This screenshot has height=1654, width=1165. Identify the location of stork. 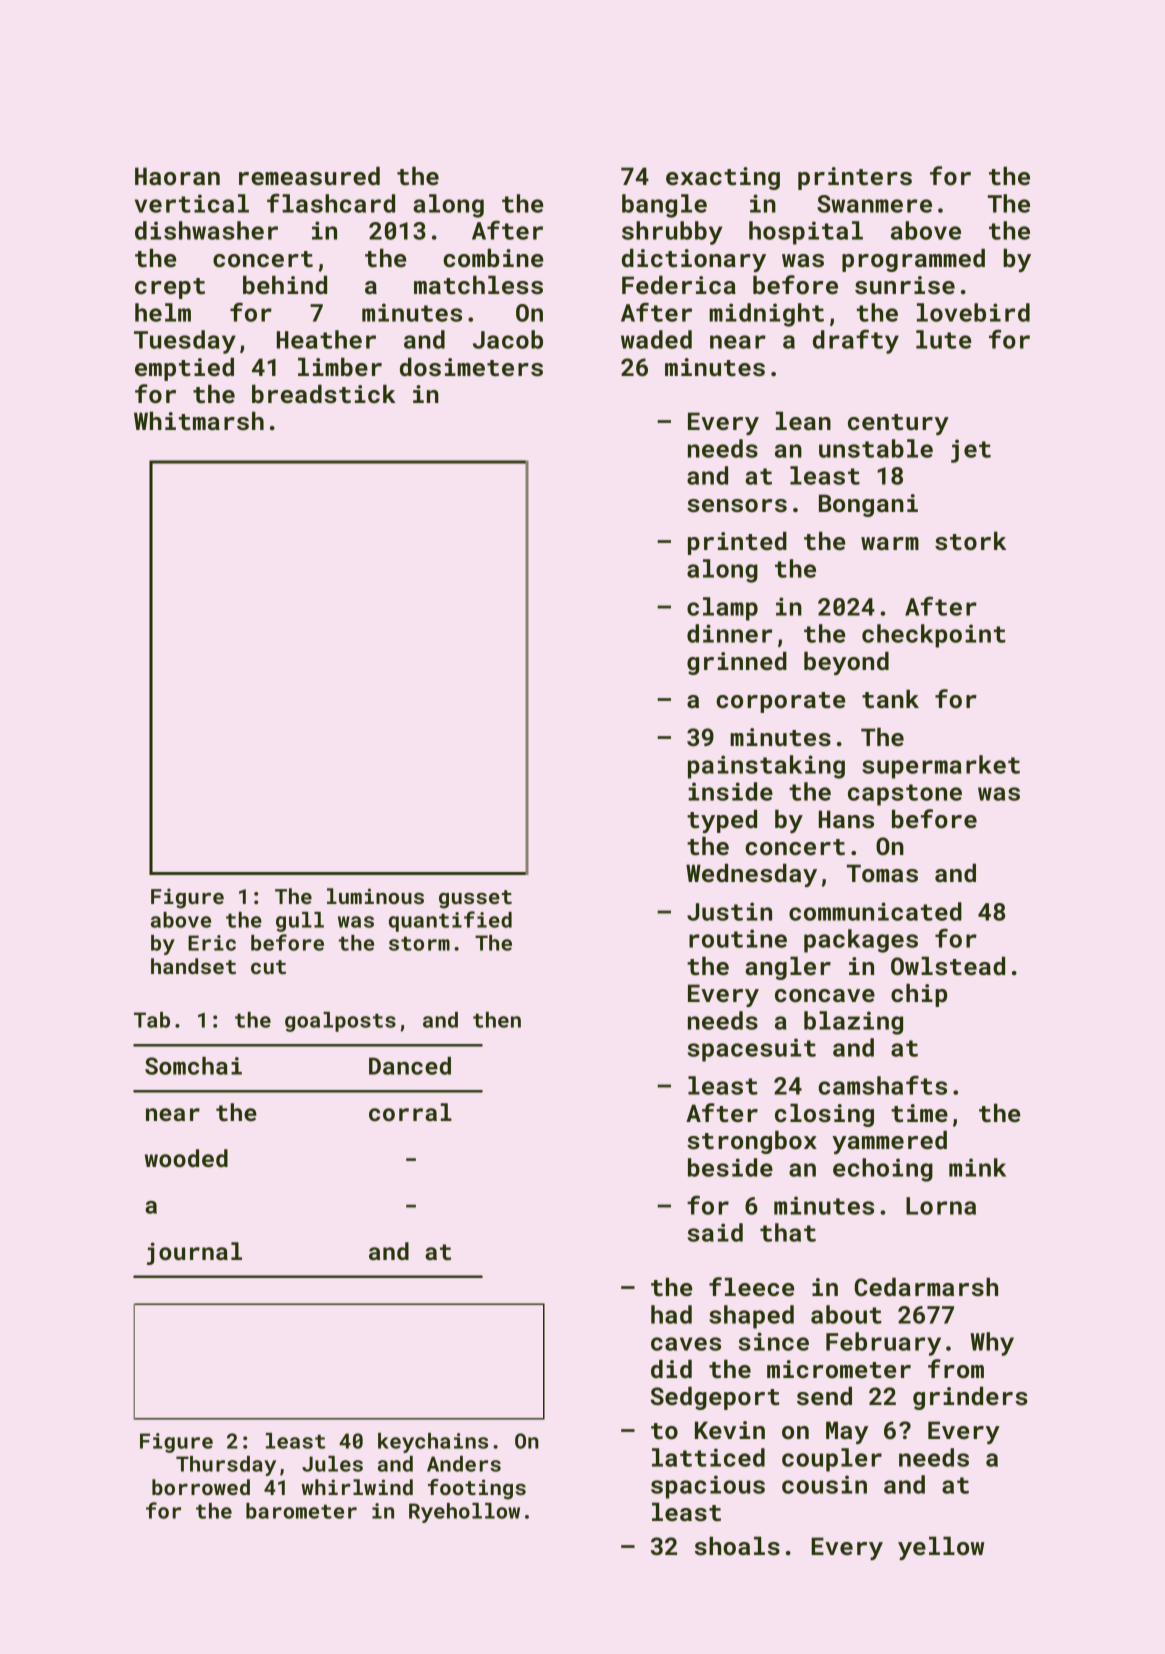
(970, 541).
